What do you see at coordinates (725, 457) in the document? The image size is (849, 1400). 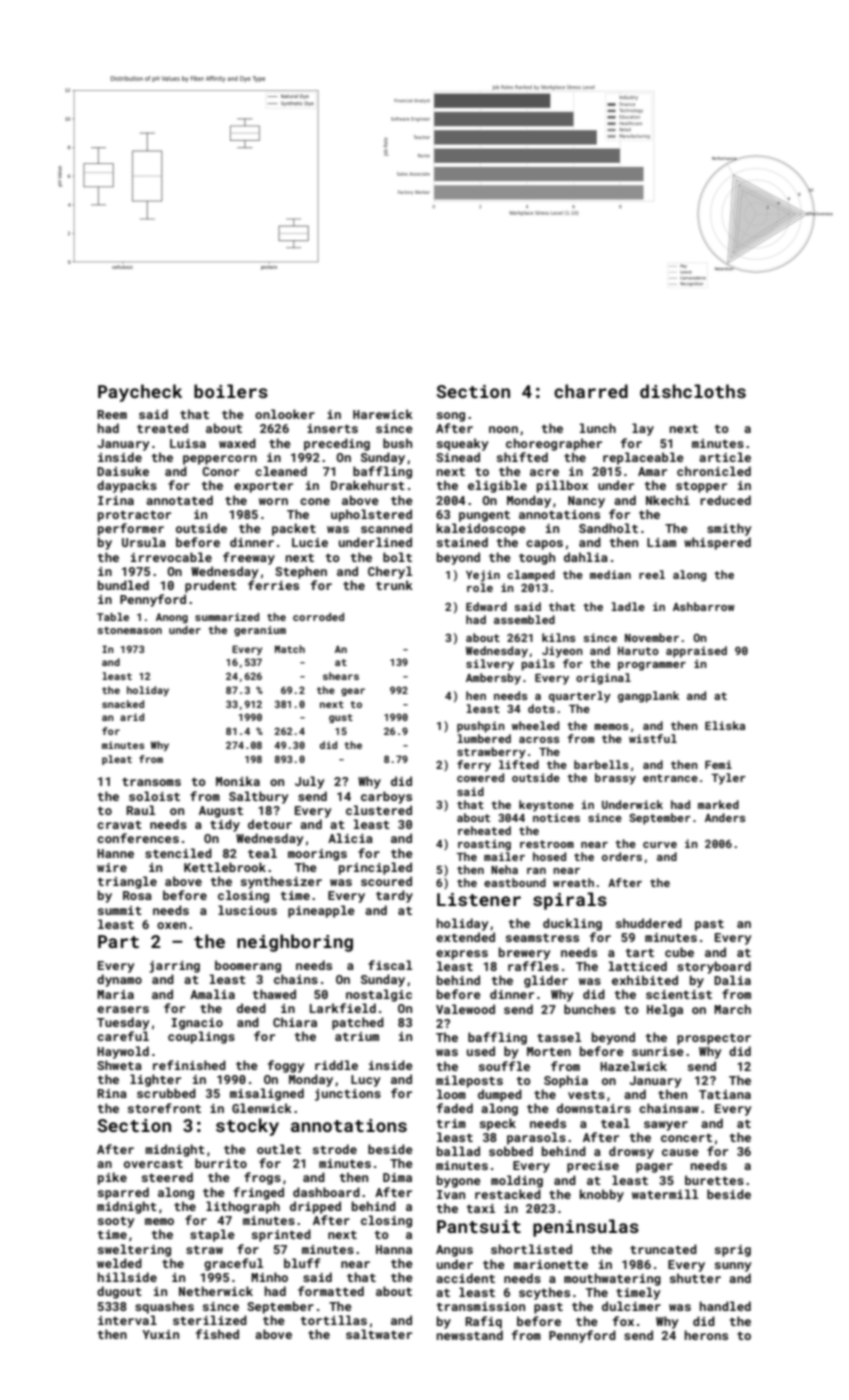 I see `article` at bounding box center [725, 457].
